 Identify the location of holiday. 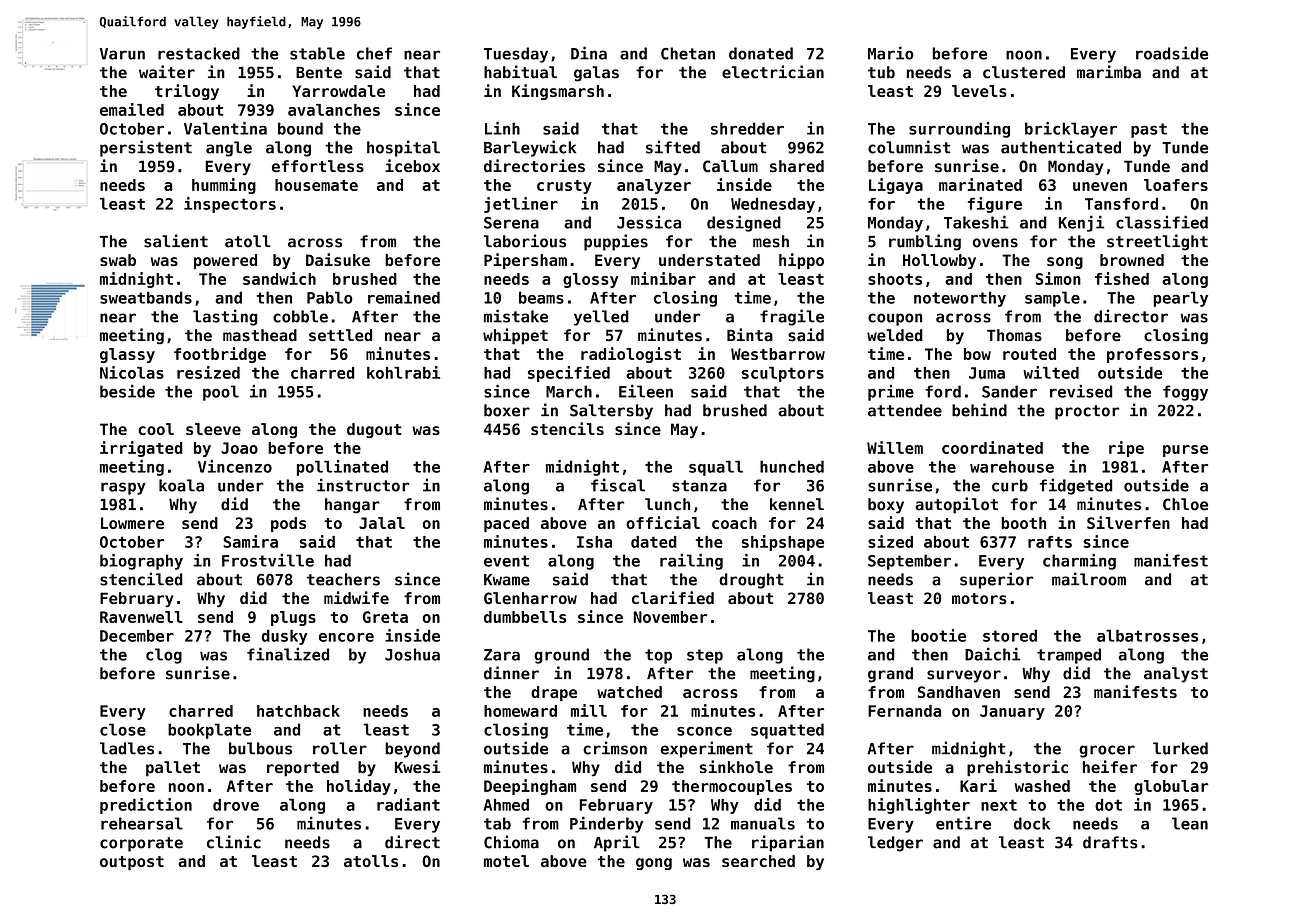
(359, 787).
